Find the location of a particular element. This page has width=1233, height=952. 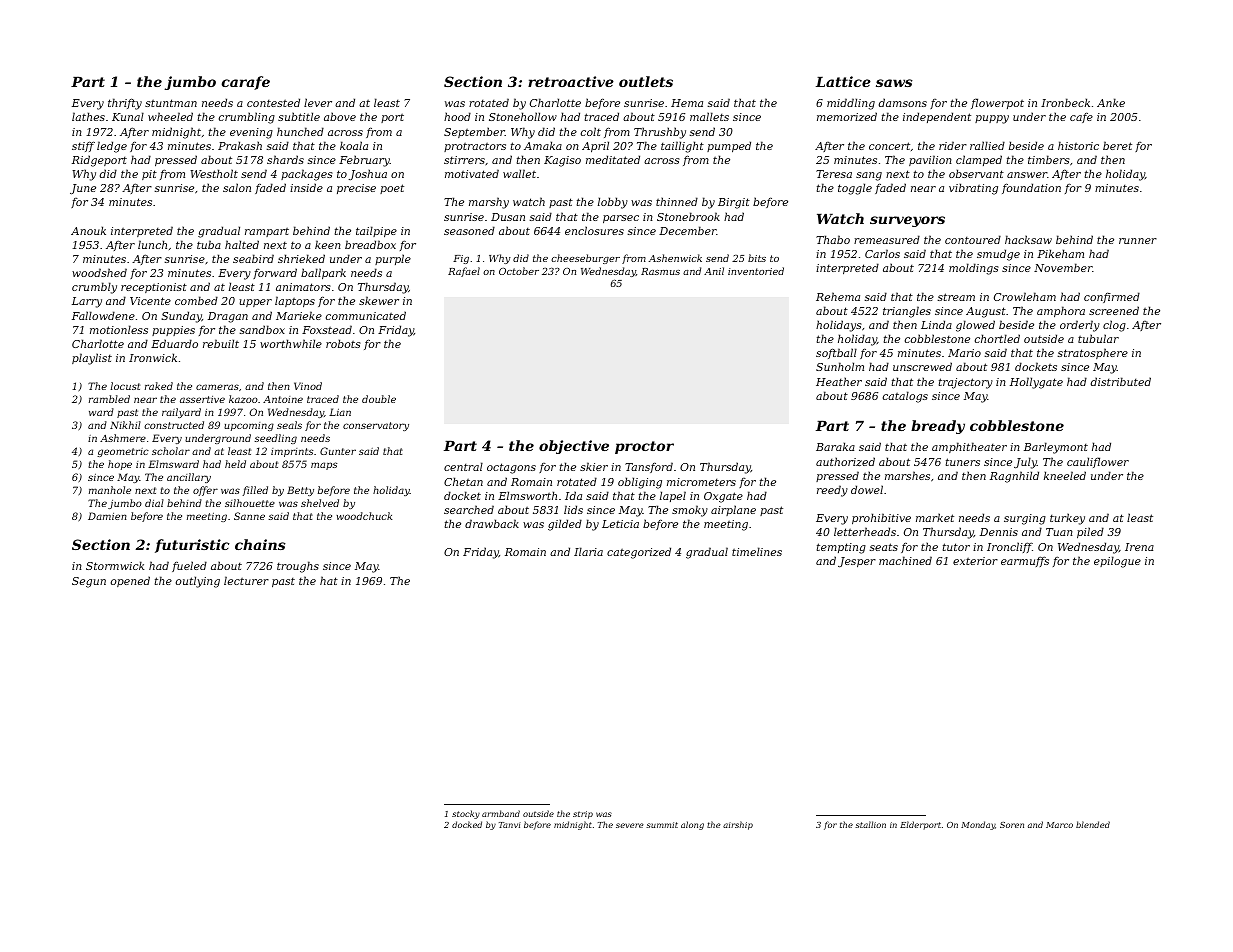

Segun is located at coordinates (89, 582).
